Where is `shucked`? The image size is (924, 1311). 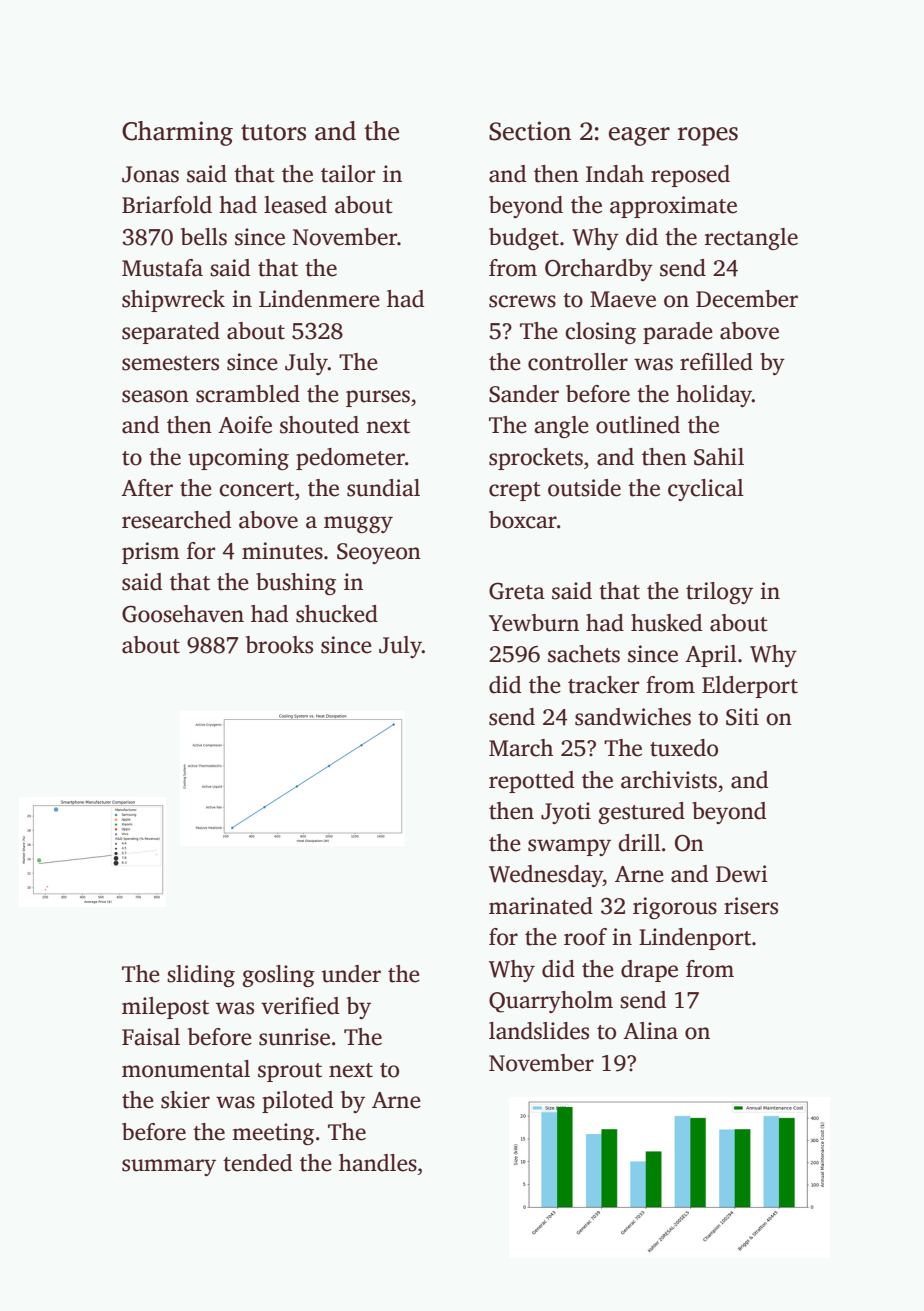 shucked is located at coordinates (337, 614).
